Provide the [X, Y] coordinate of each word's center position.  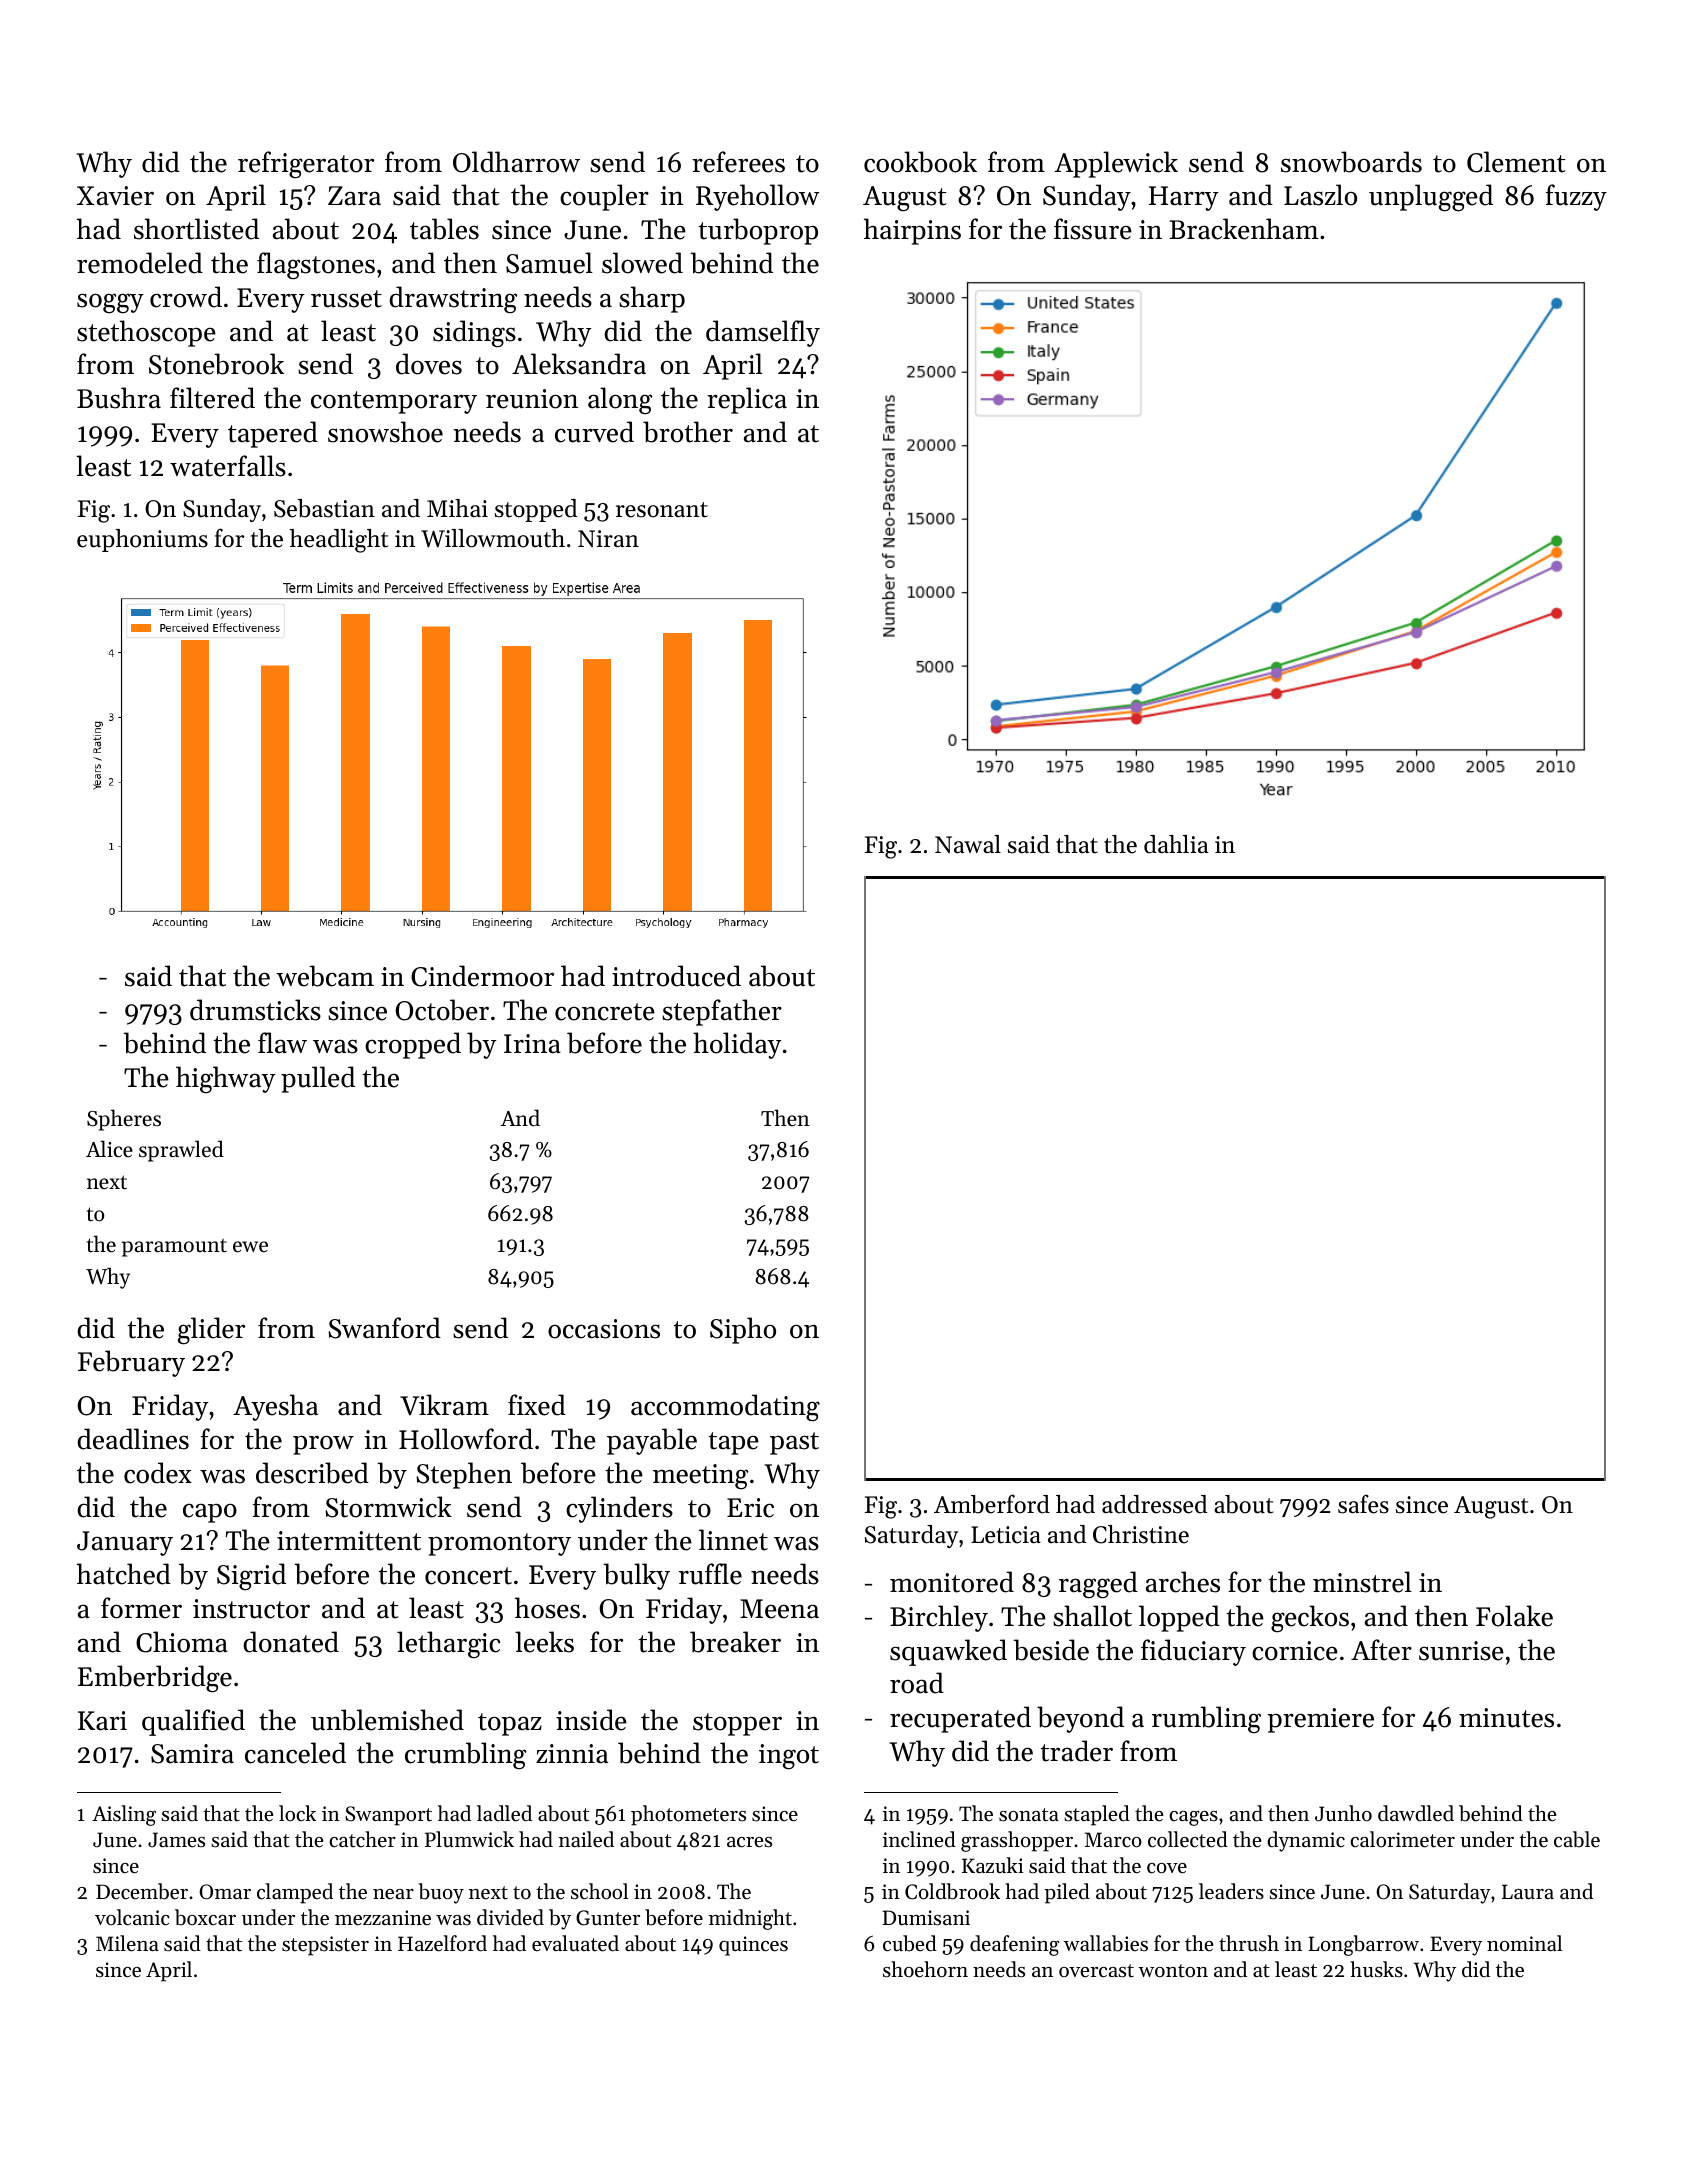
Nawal [968, 844]
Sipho [743, 1330]
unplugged [1431, 198]
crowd [186, 297]
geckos [1310, 1619]
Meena [779, 1609]
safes [1363, 1504]
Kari [102, 1721]
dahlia [1176, 844]
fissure [1093, 229]
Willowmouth [493, 538]
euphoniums [142, 540]
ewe [250, 1247]
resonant [662, 510]
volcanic [132, 1917]
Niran [608, 538]
